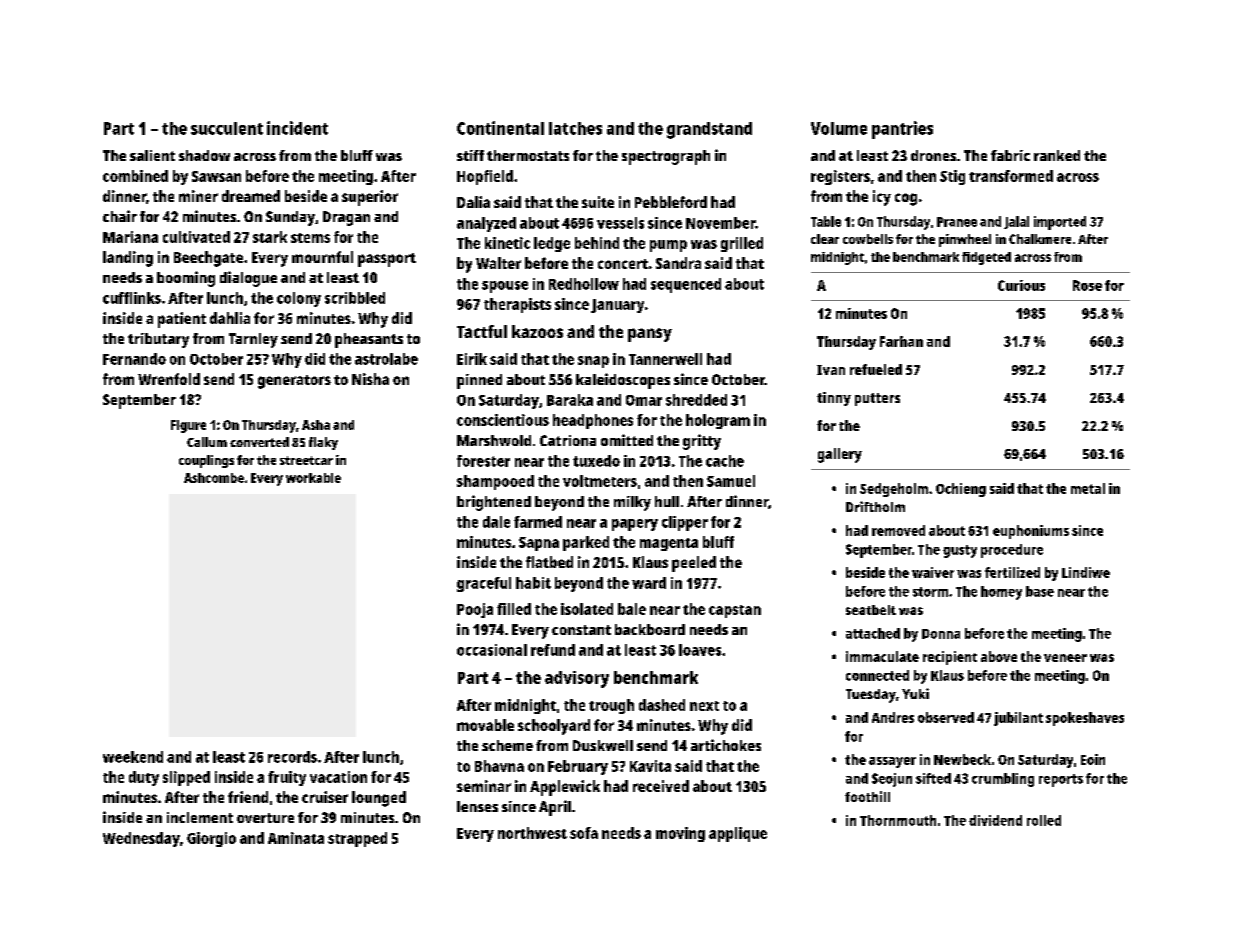 The width and height of the screenshot is (1233, 952). I want to click on Sandra, so click(678, 263).
